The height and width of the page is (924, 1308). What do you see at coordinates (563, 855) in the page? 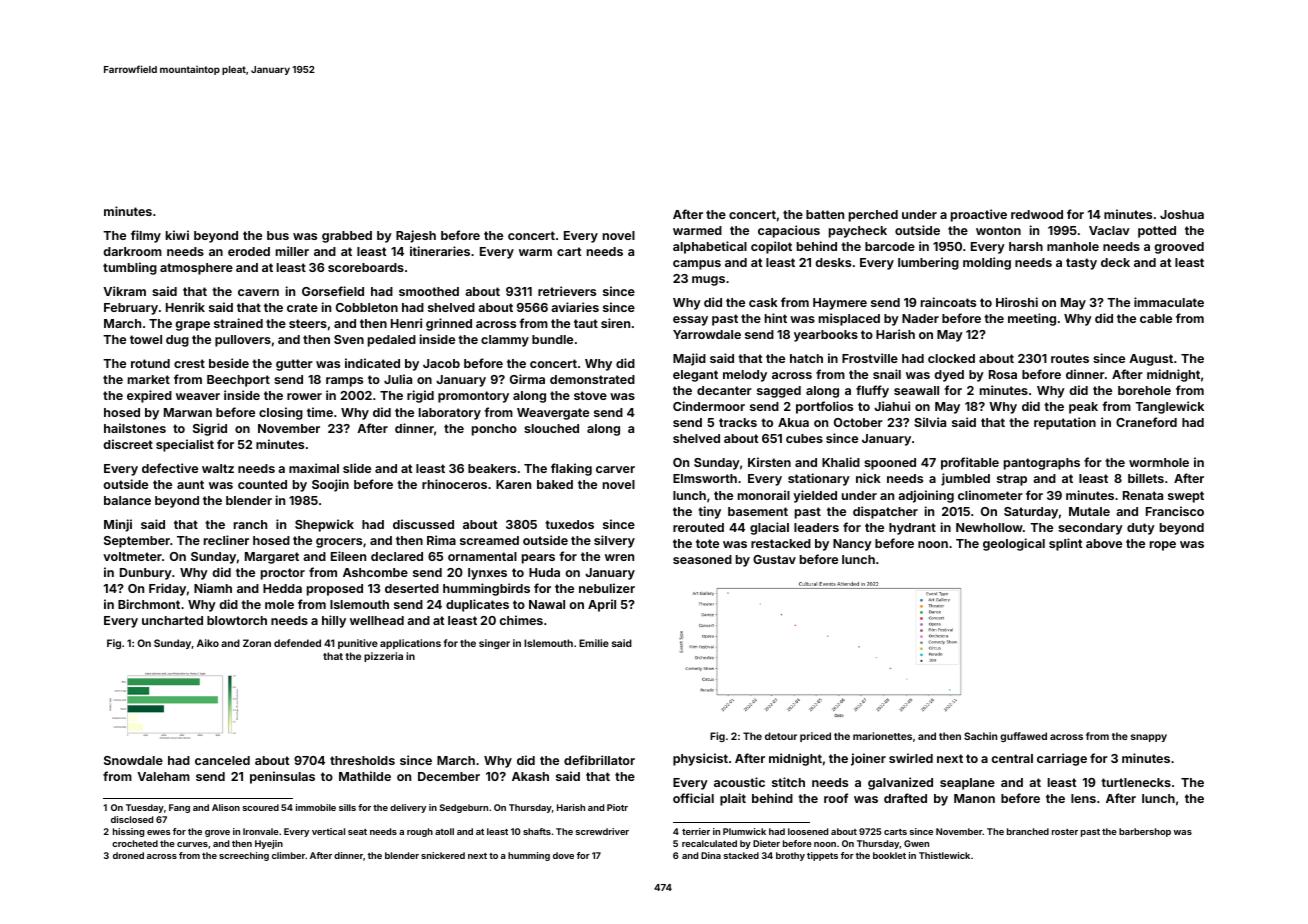
I see `dove` at bounding box center [563, 855].
